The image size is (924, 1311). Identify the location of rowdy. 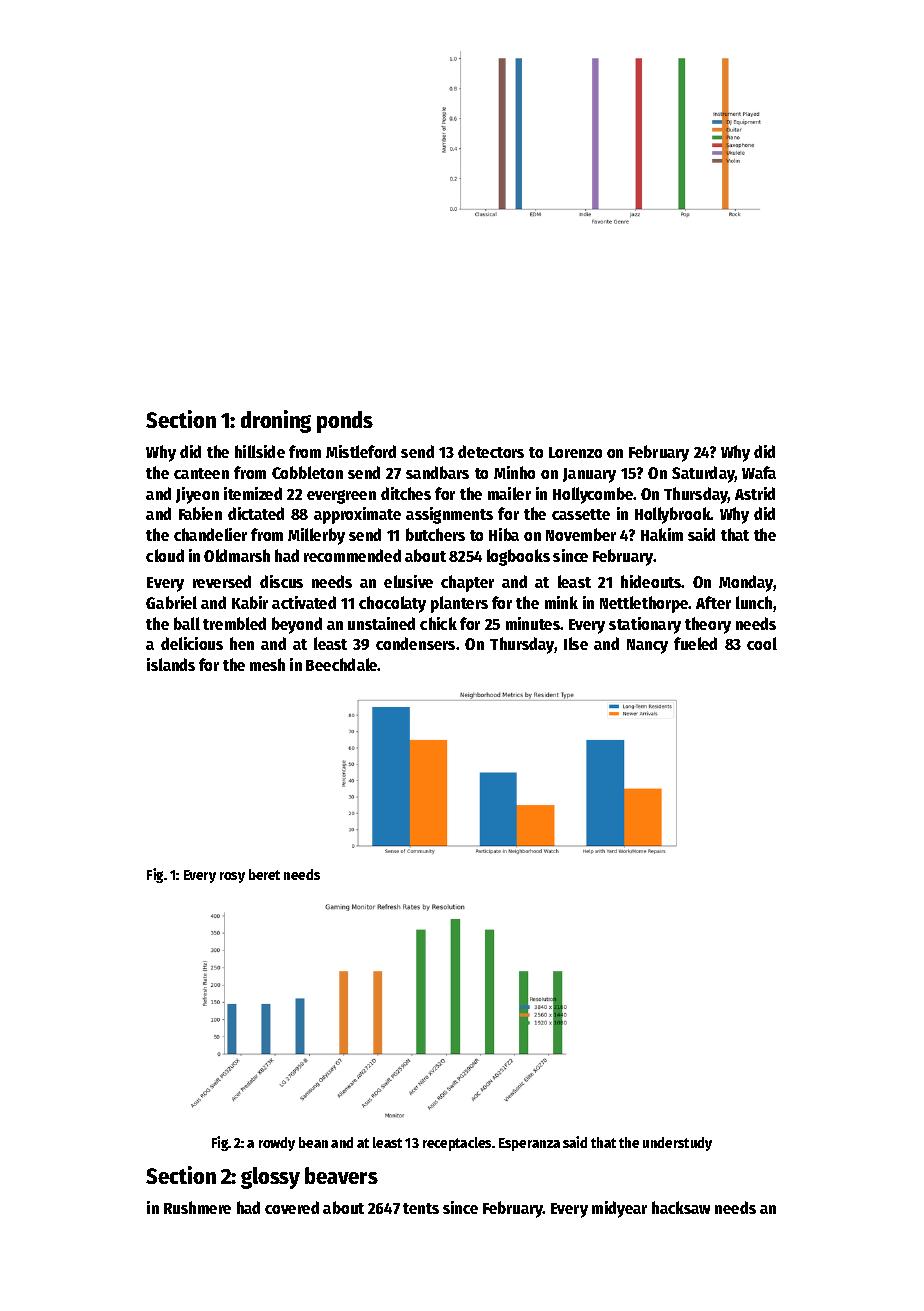
(277, 1144).
